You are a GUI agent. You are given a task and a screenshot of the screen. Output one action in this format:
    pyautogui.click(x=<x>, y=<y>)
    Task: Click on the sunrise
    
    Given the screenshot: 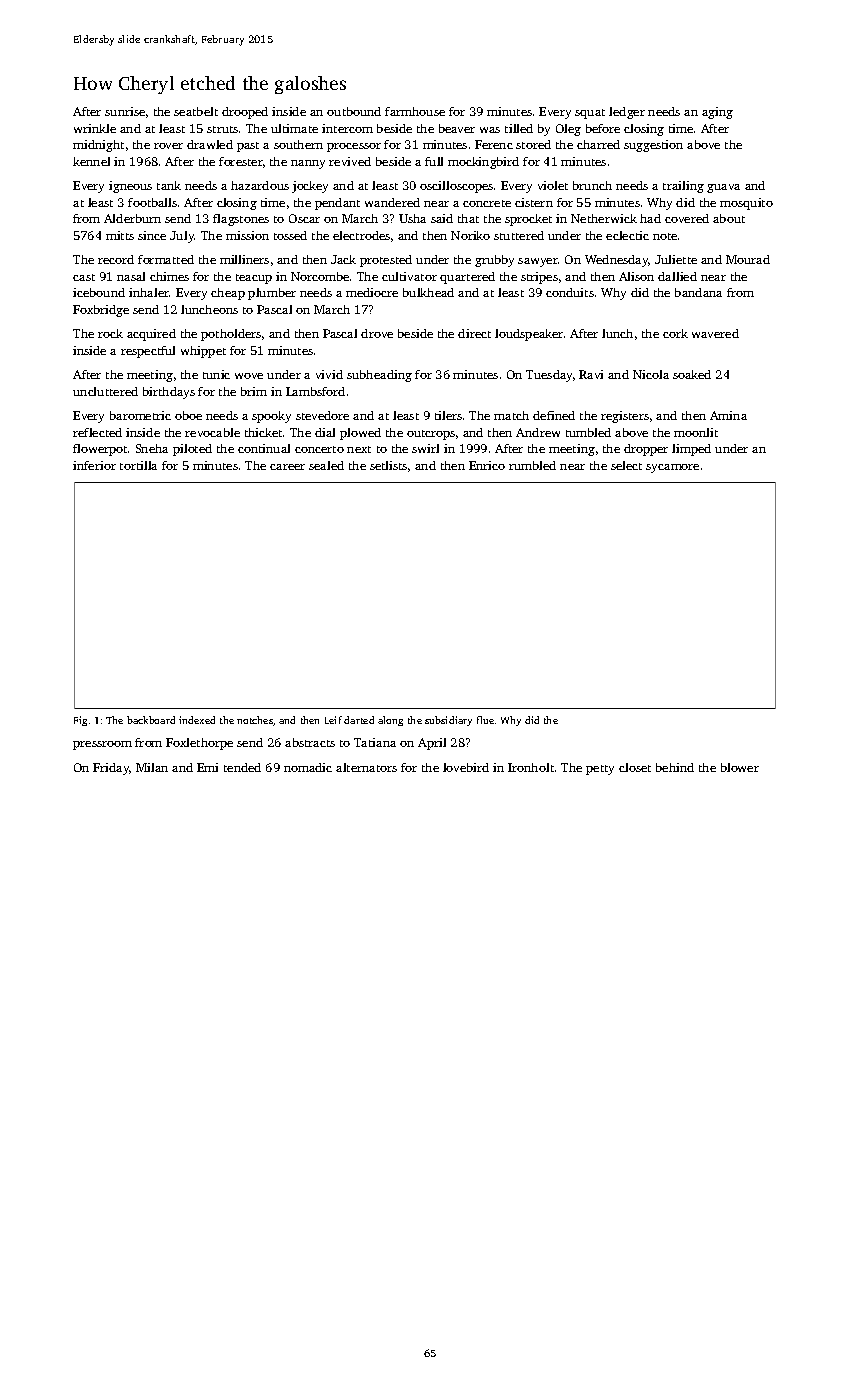 What is the action you would take?
    pyautogui.click(x=125, y=111)
